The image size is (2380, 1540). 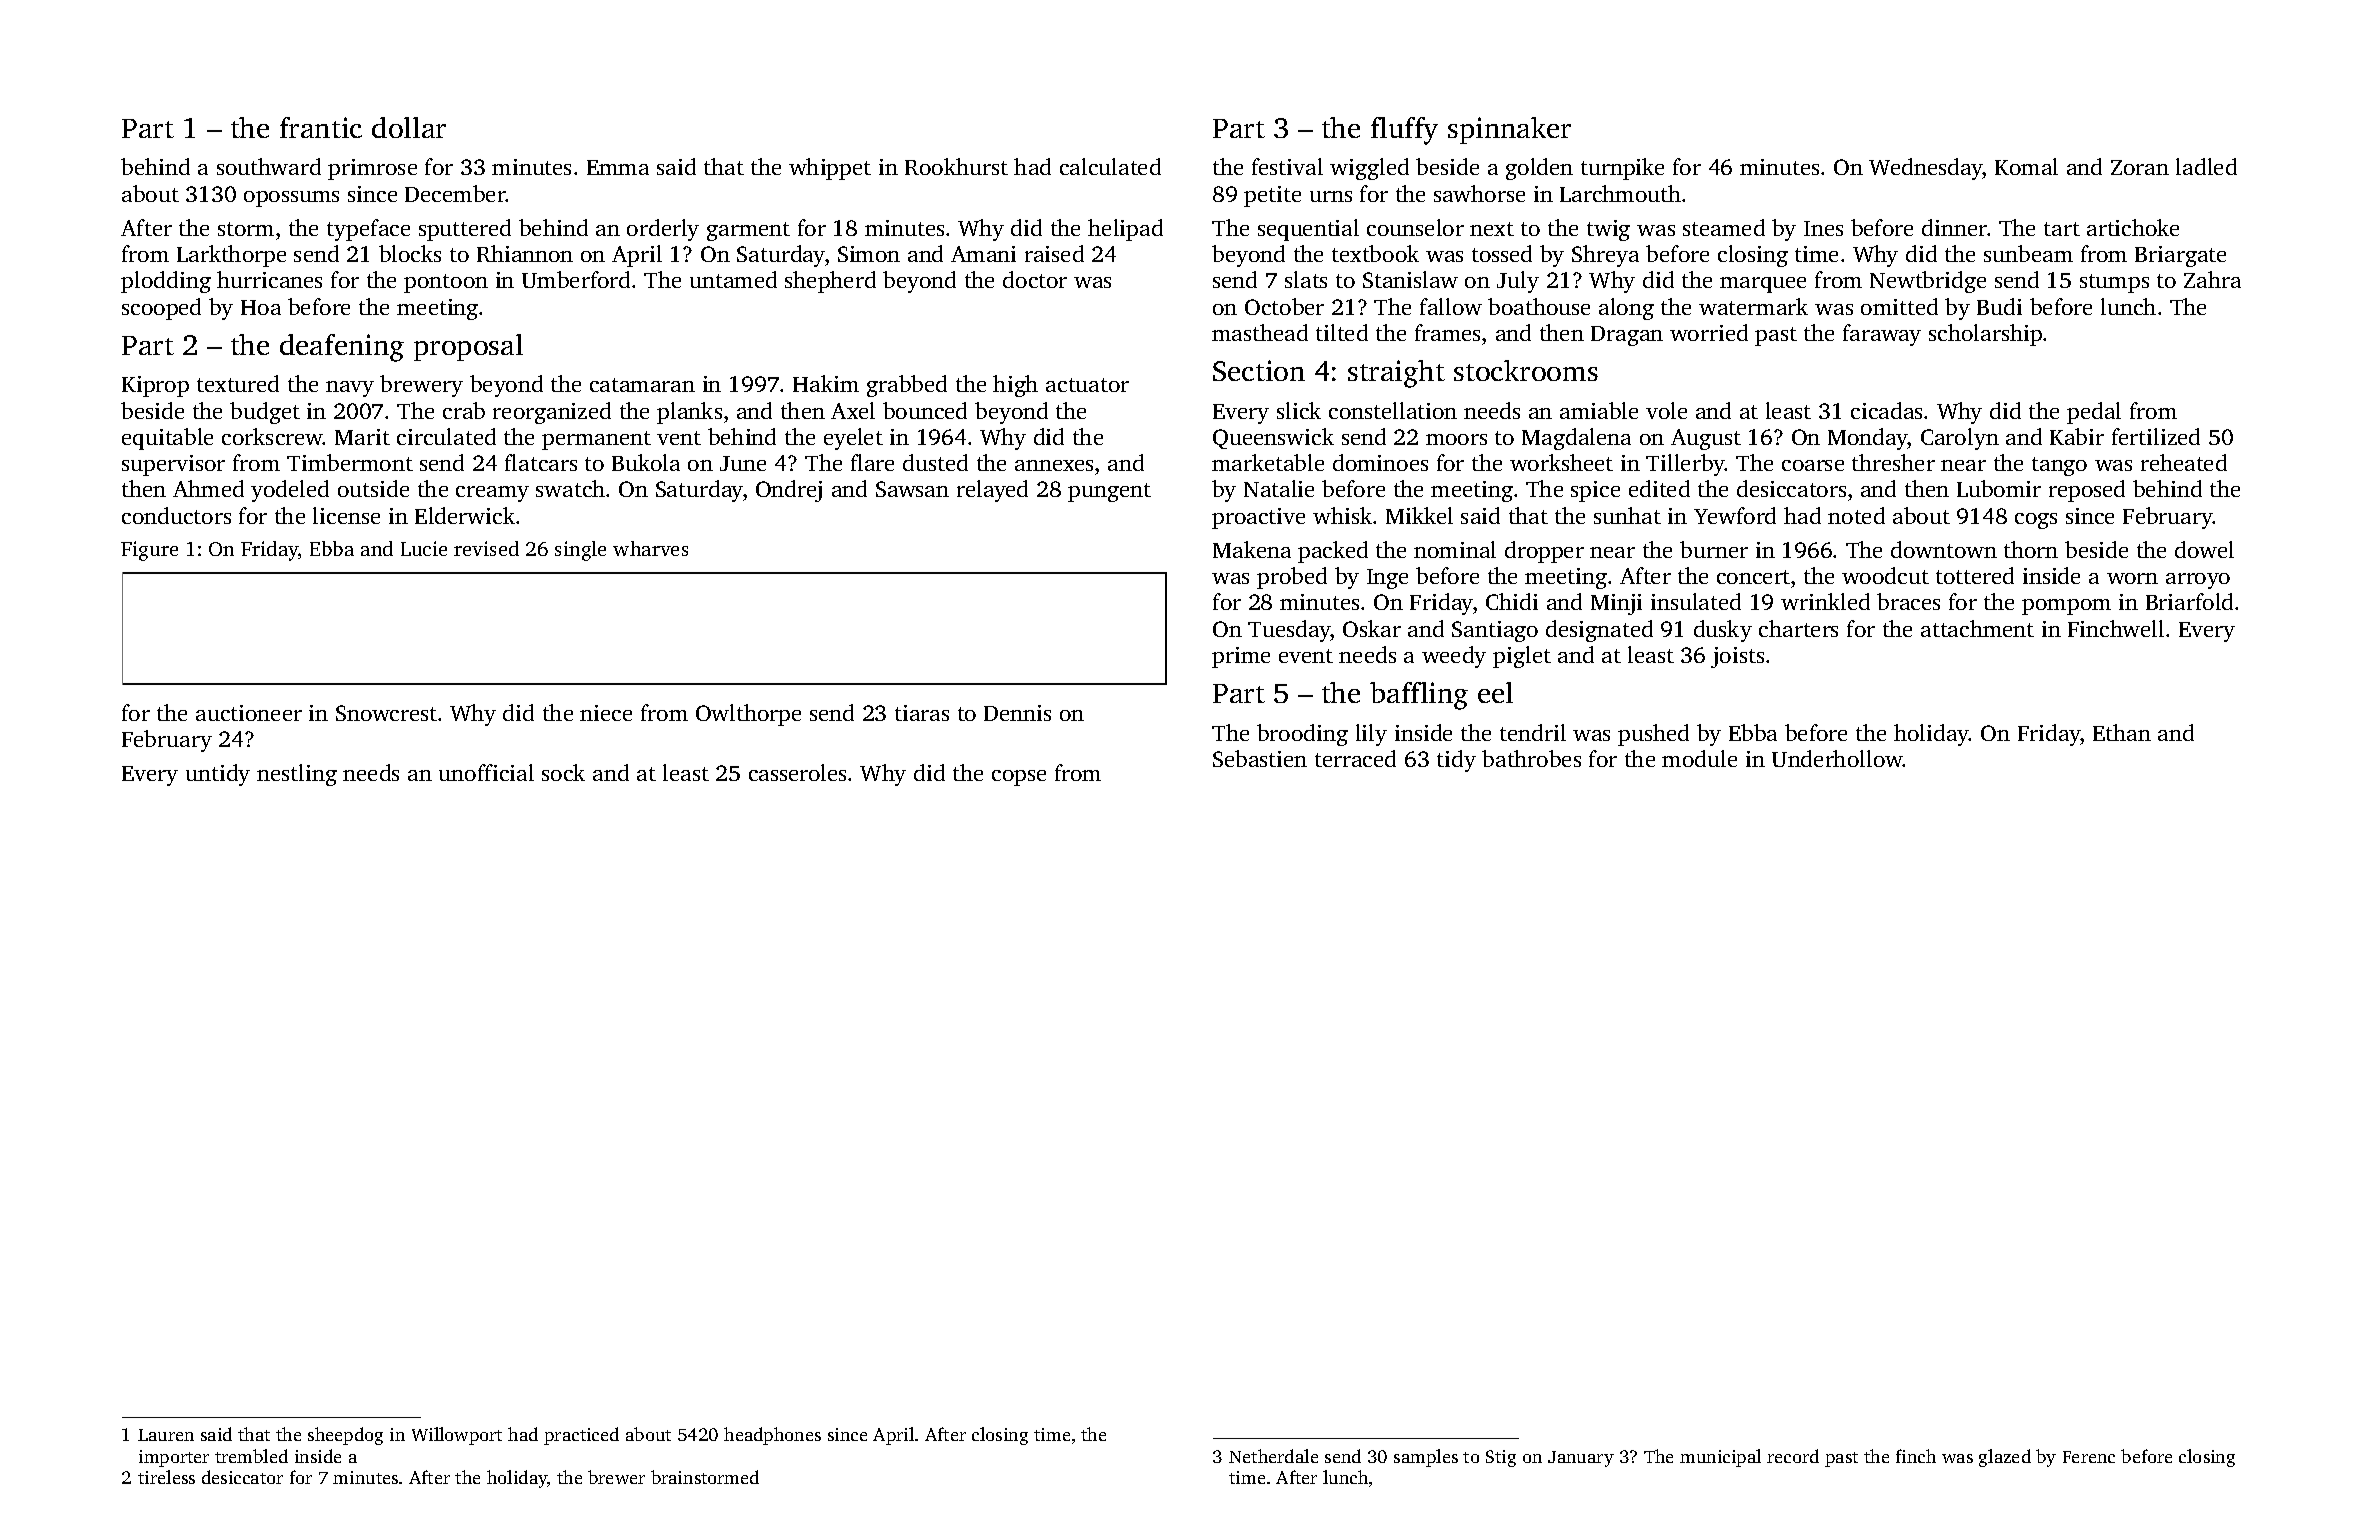 What do you see at coordinates (1355, 758) in the image?
I see `terraced` at bounding box center [1355, 758].
